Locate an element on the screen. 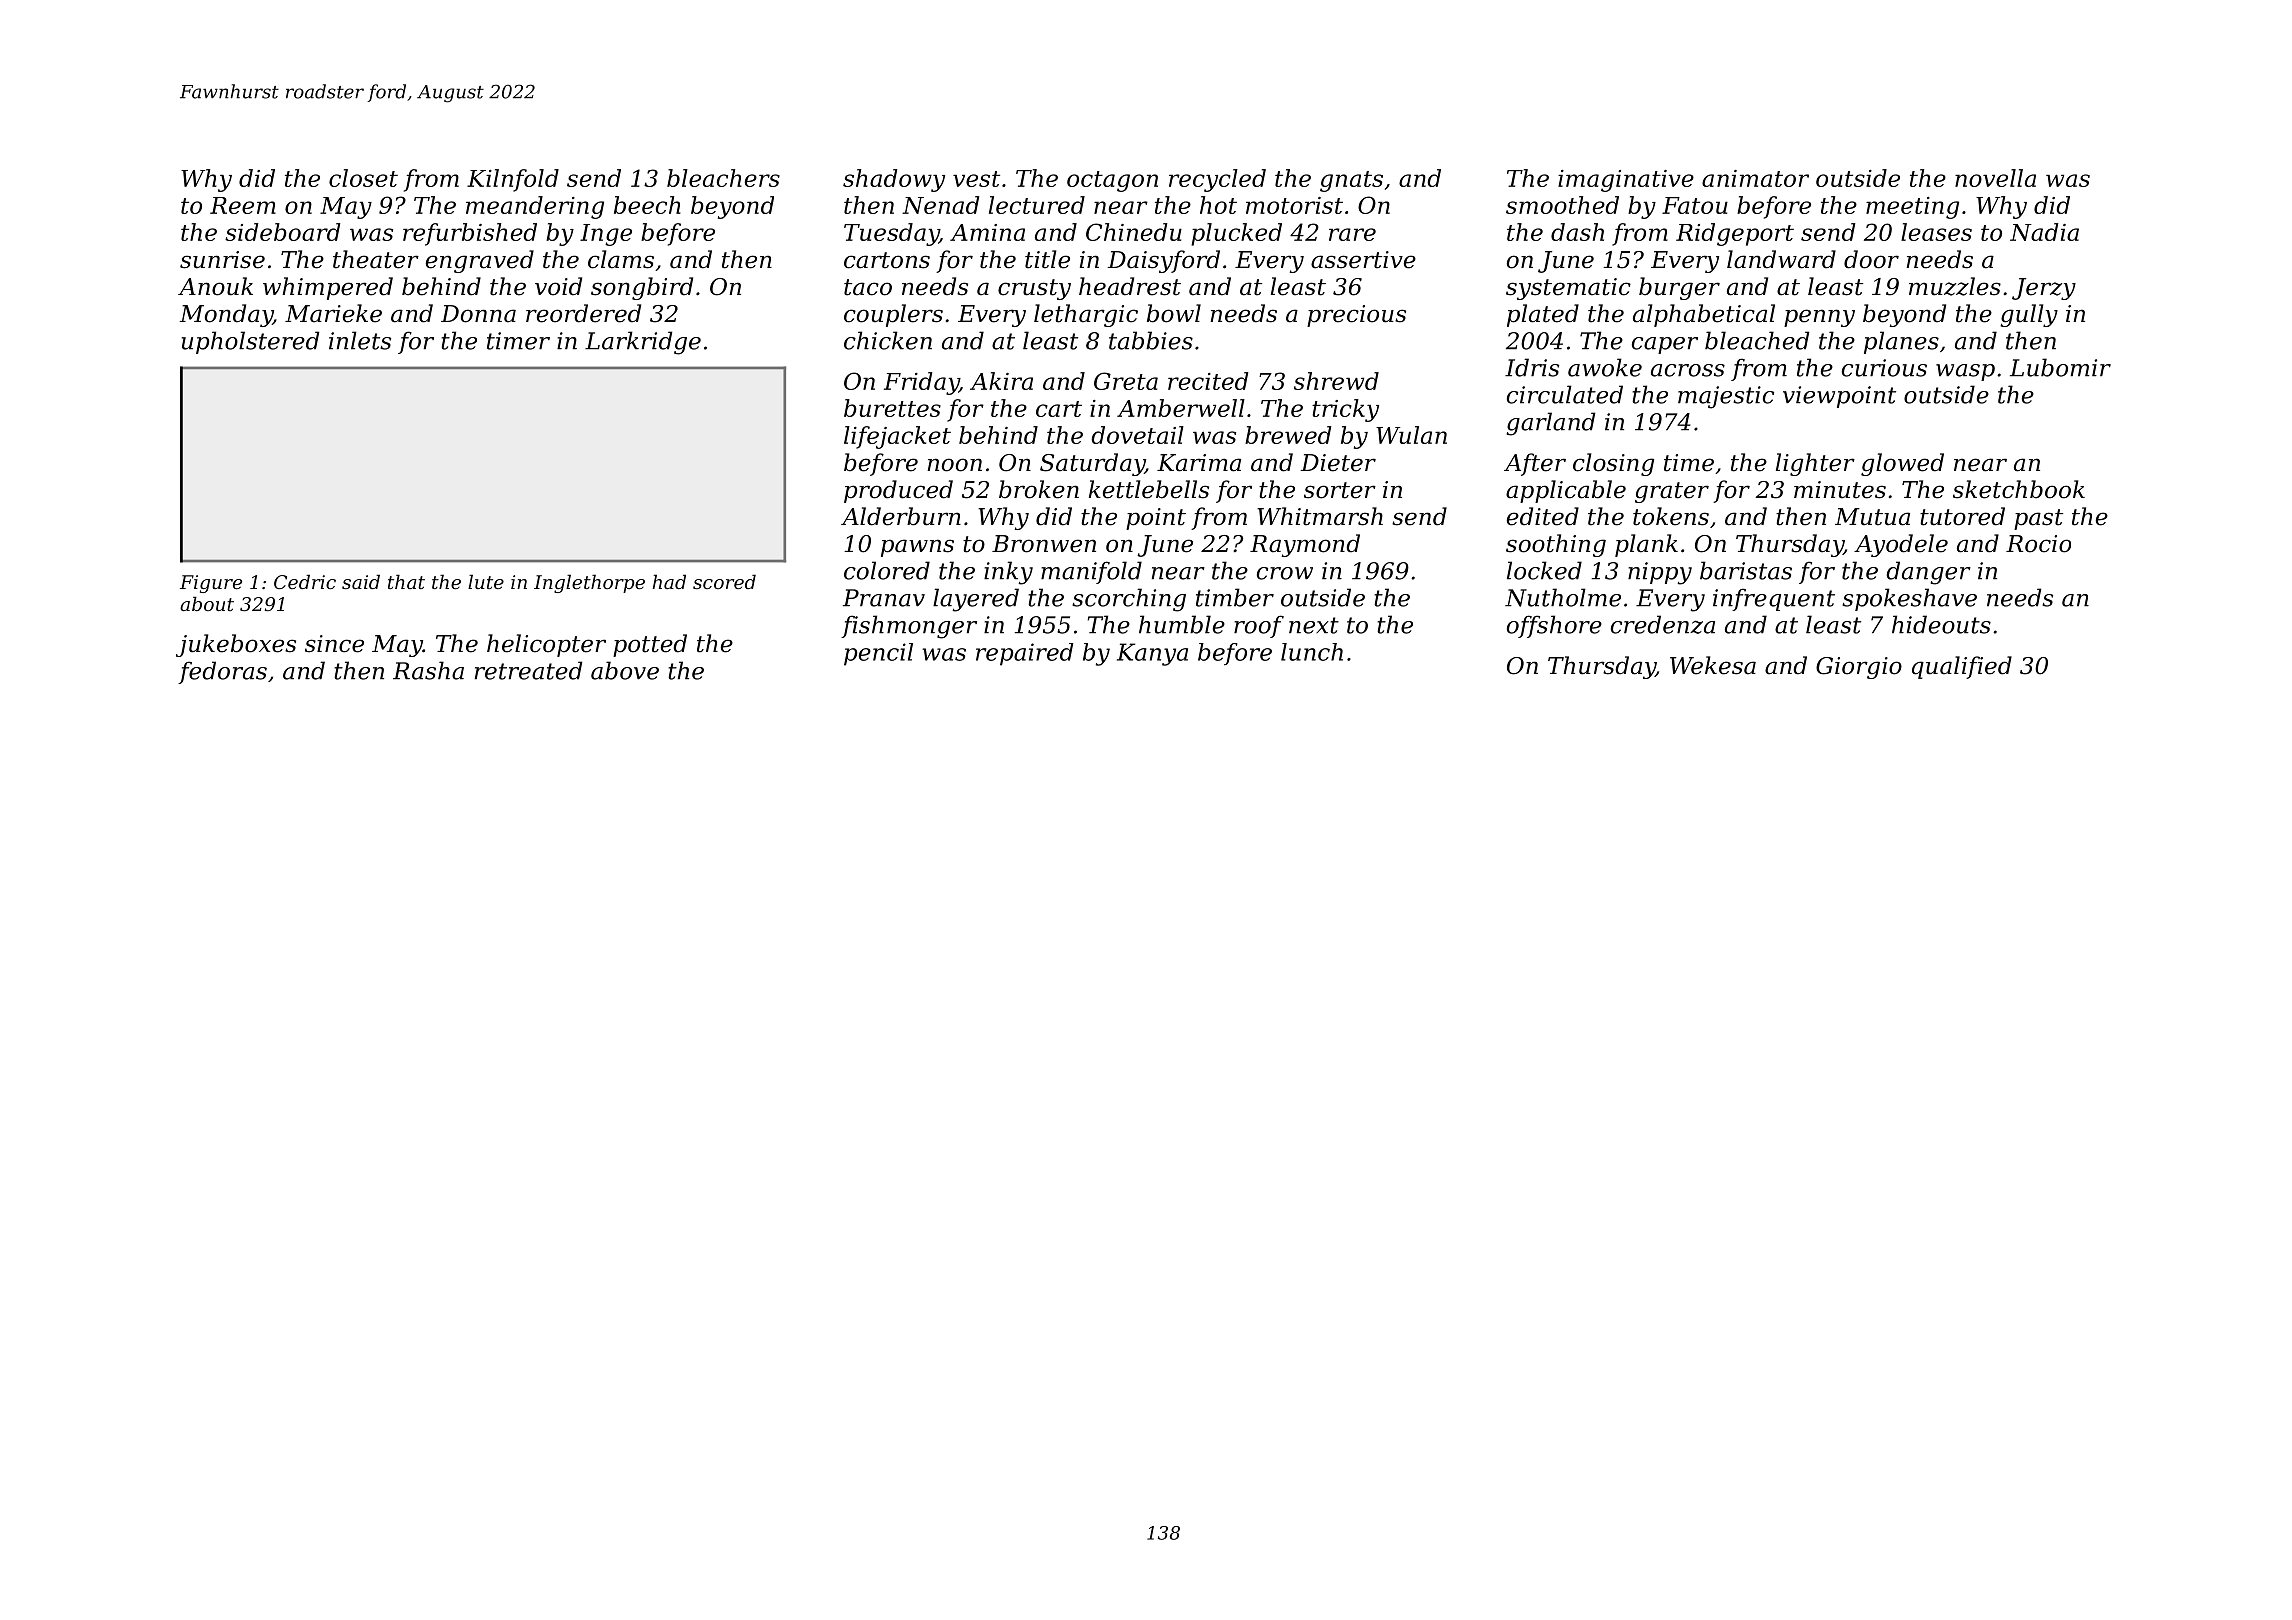 This screenshot has width=2292, height=1620. Wekesa is located at coordinates (1713, 665).
